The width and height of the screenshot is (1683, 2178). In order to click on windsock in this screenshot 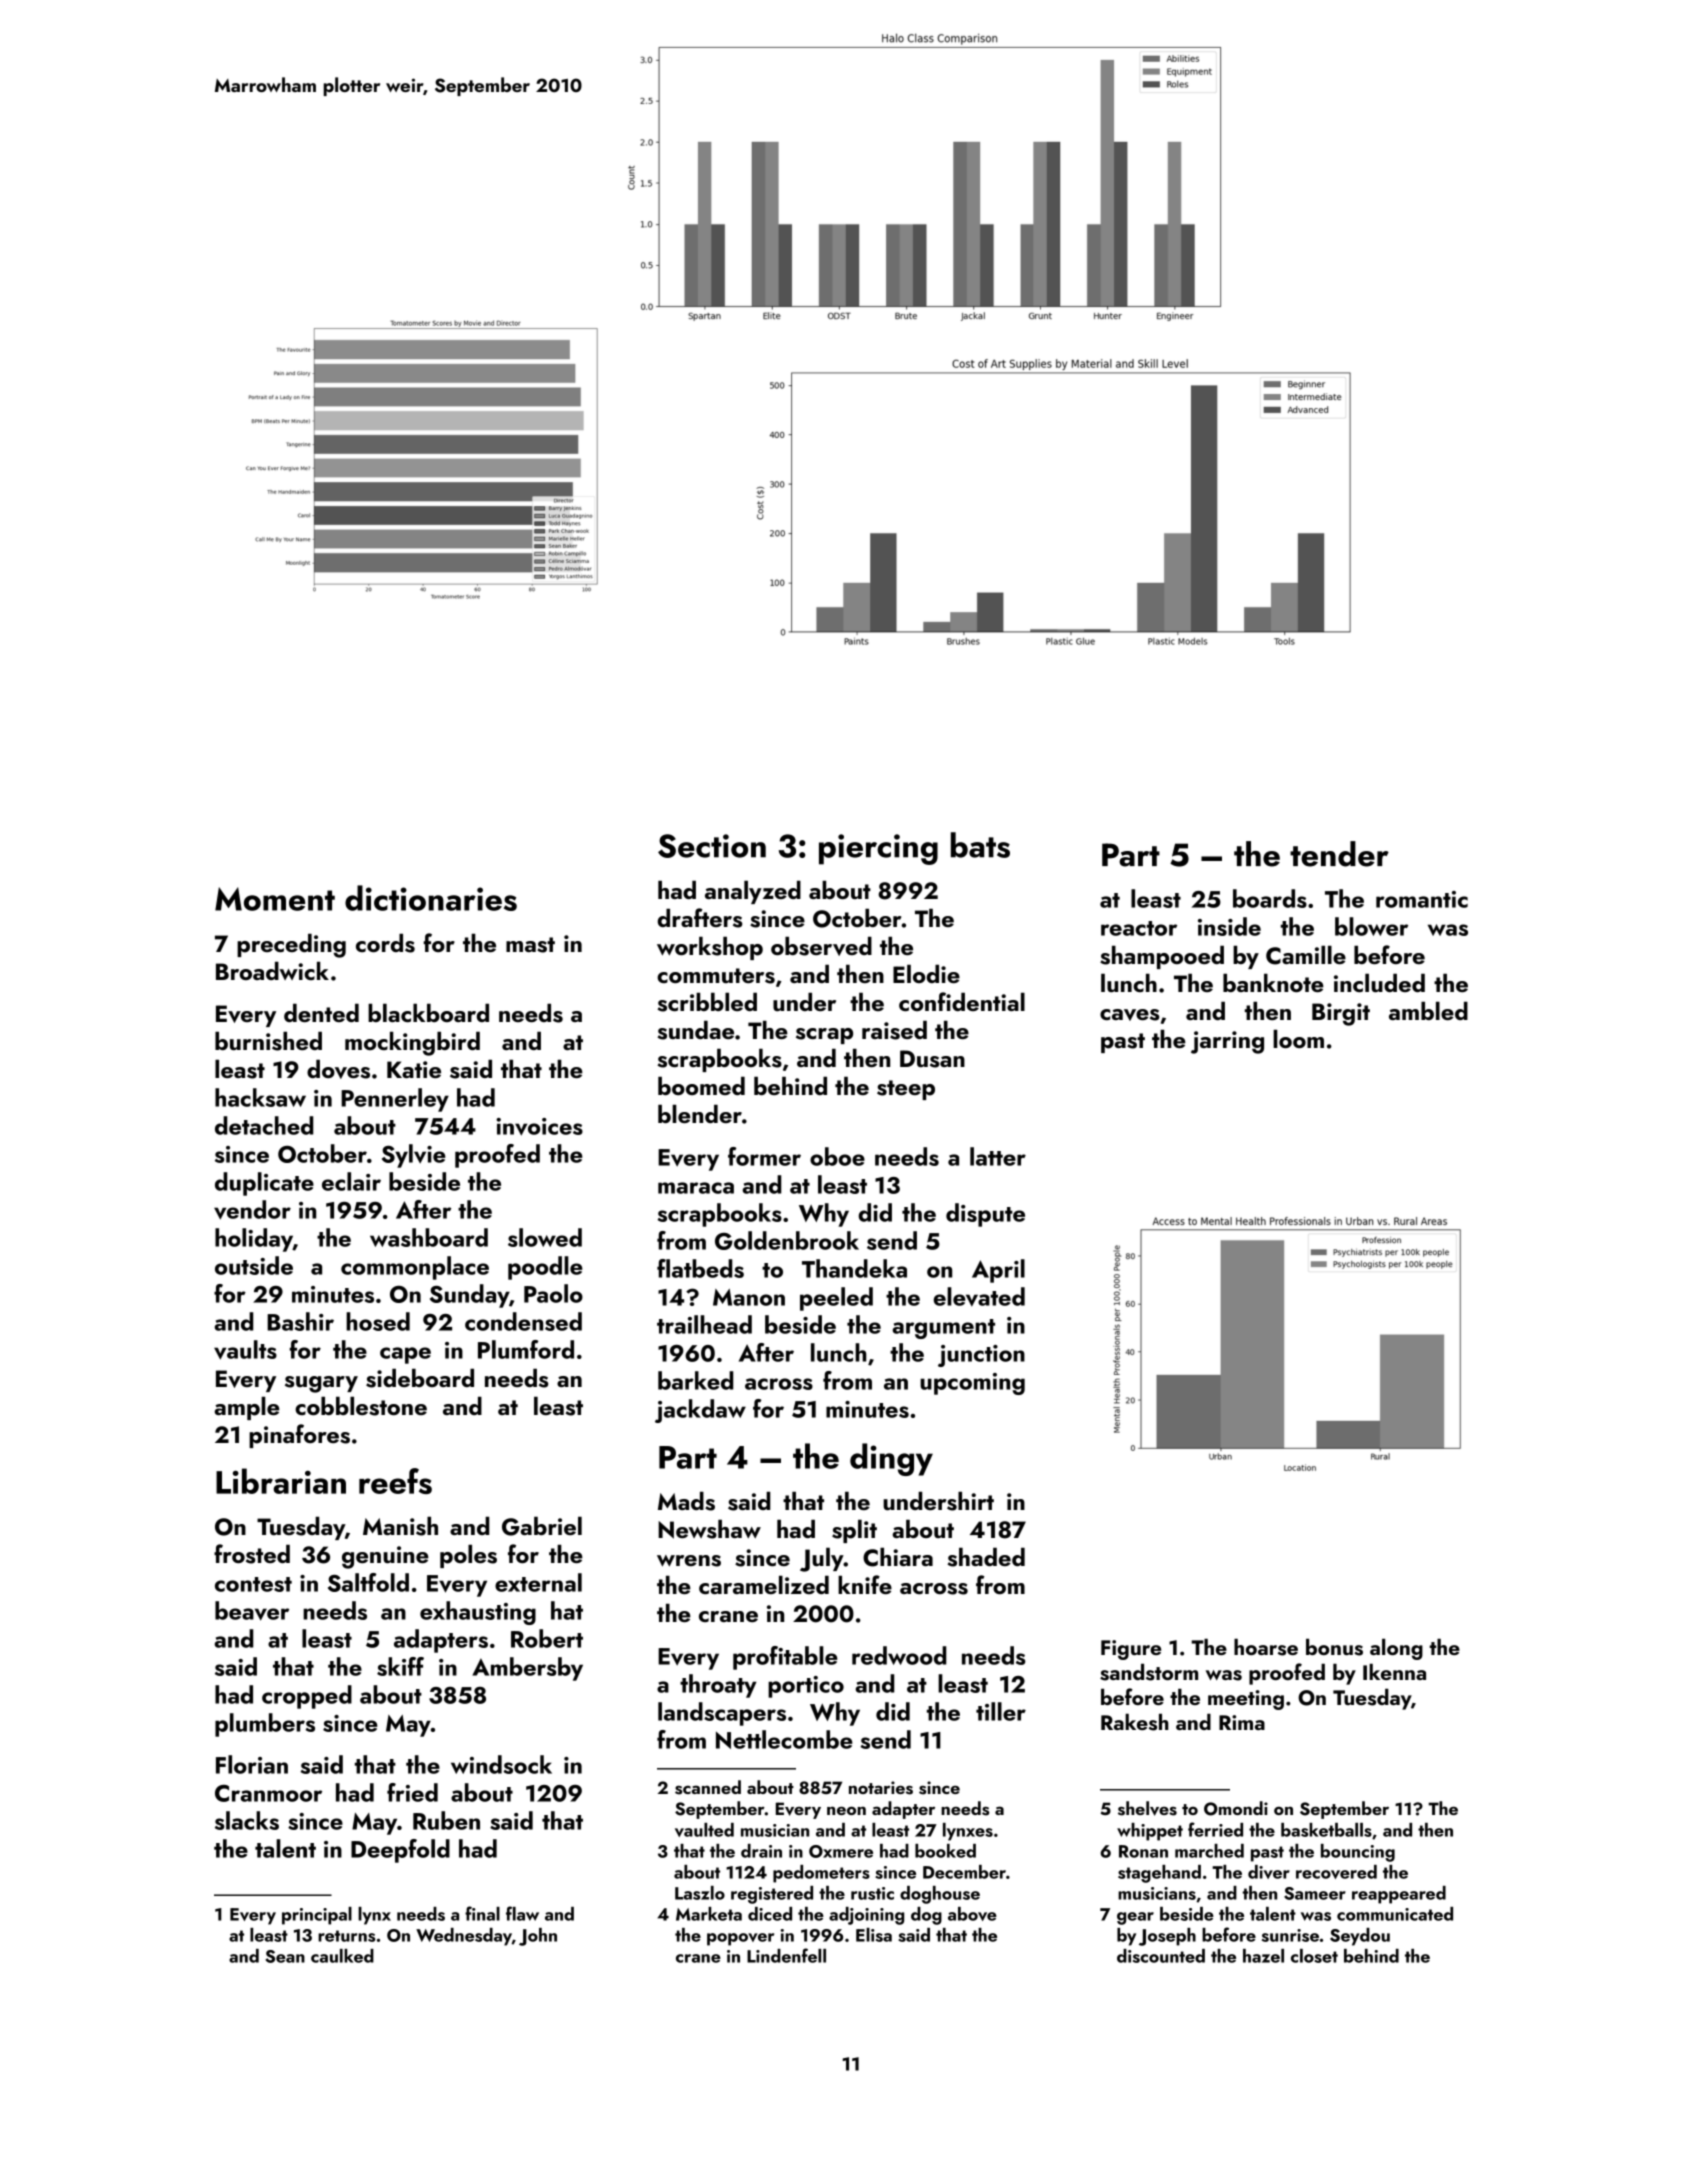, I will do `click(501, 1764)`.
